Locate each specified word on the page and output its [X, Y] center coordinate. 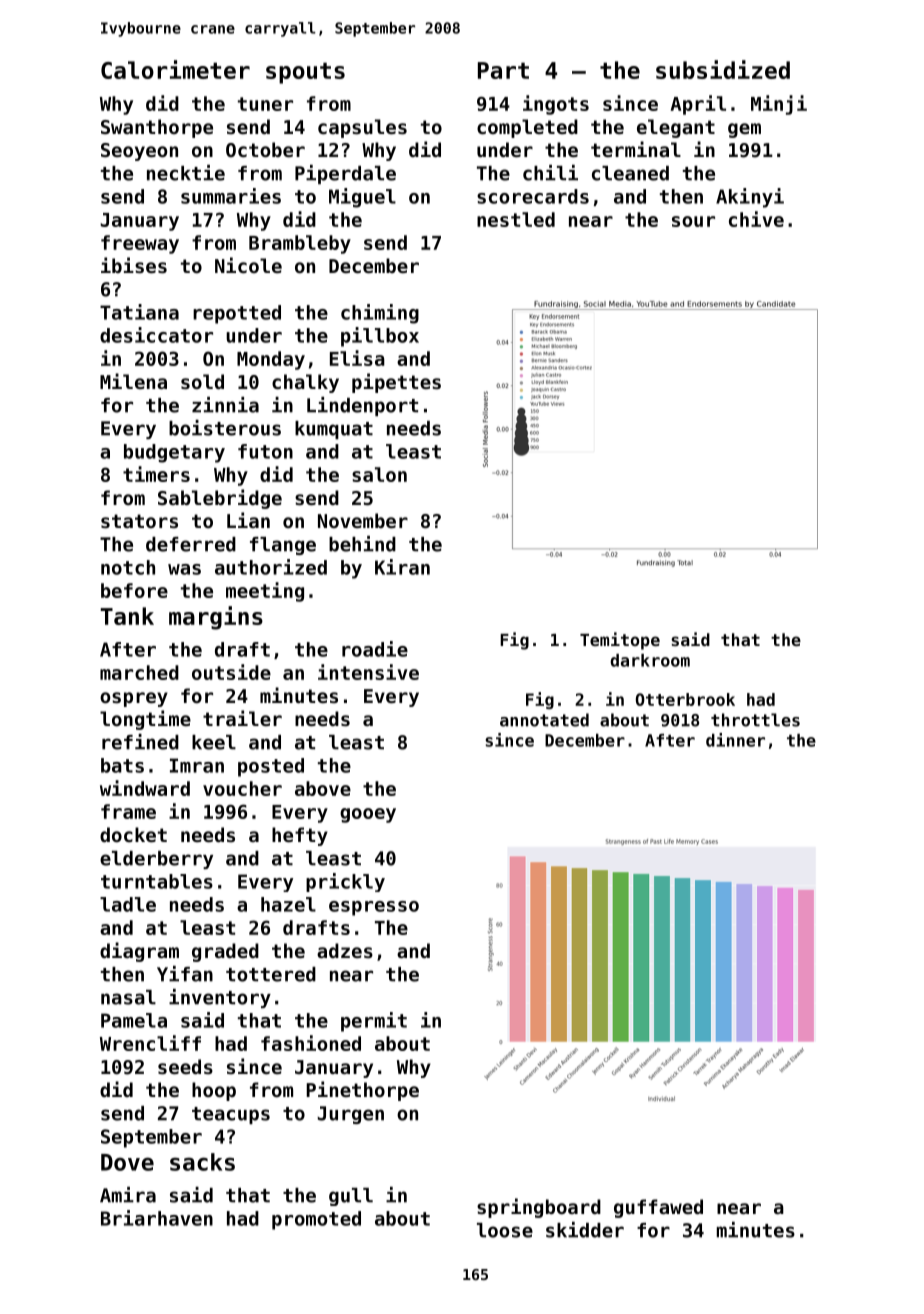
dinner [735, 740]
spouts [305, 73]
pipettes [396, 383]
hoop [214, 1091]
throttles [755, 720]
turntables [157, 881]
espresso [374, 908]
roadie [375, 649]
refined [140, 742]
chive [756, 219]
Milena [133, 381]
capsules [362, 128]
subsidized [723, 69]
